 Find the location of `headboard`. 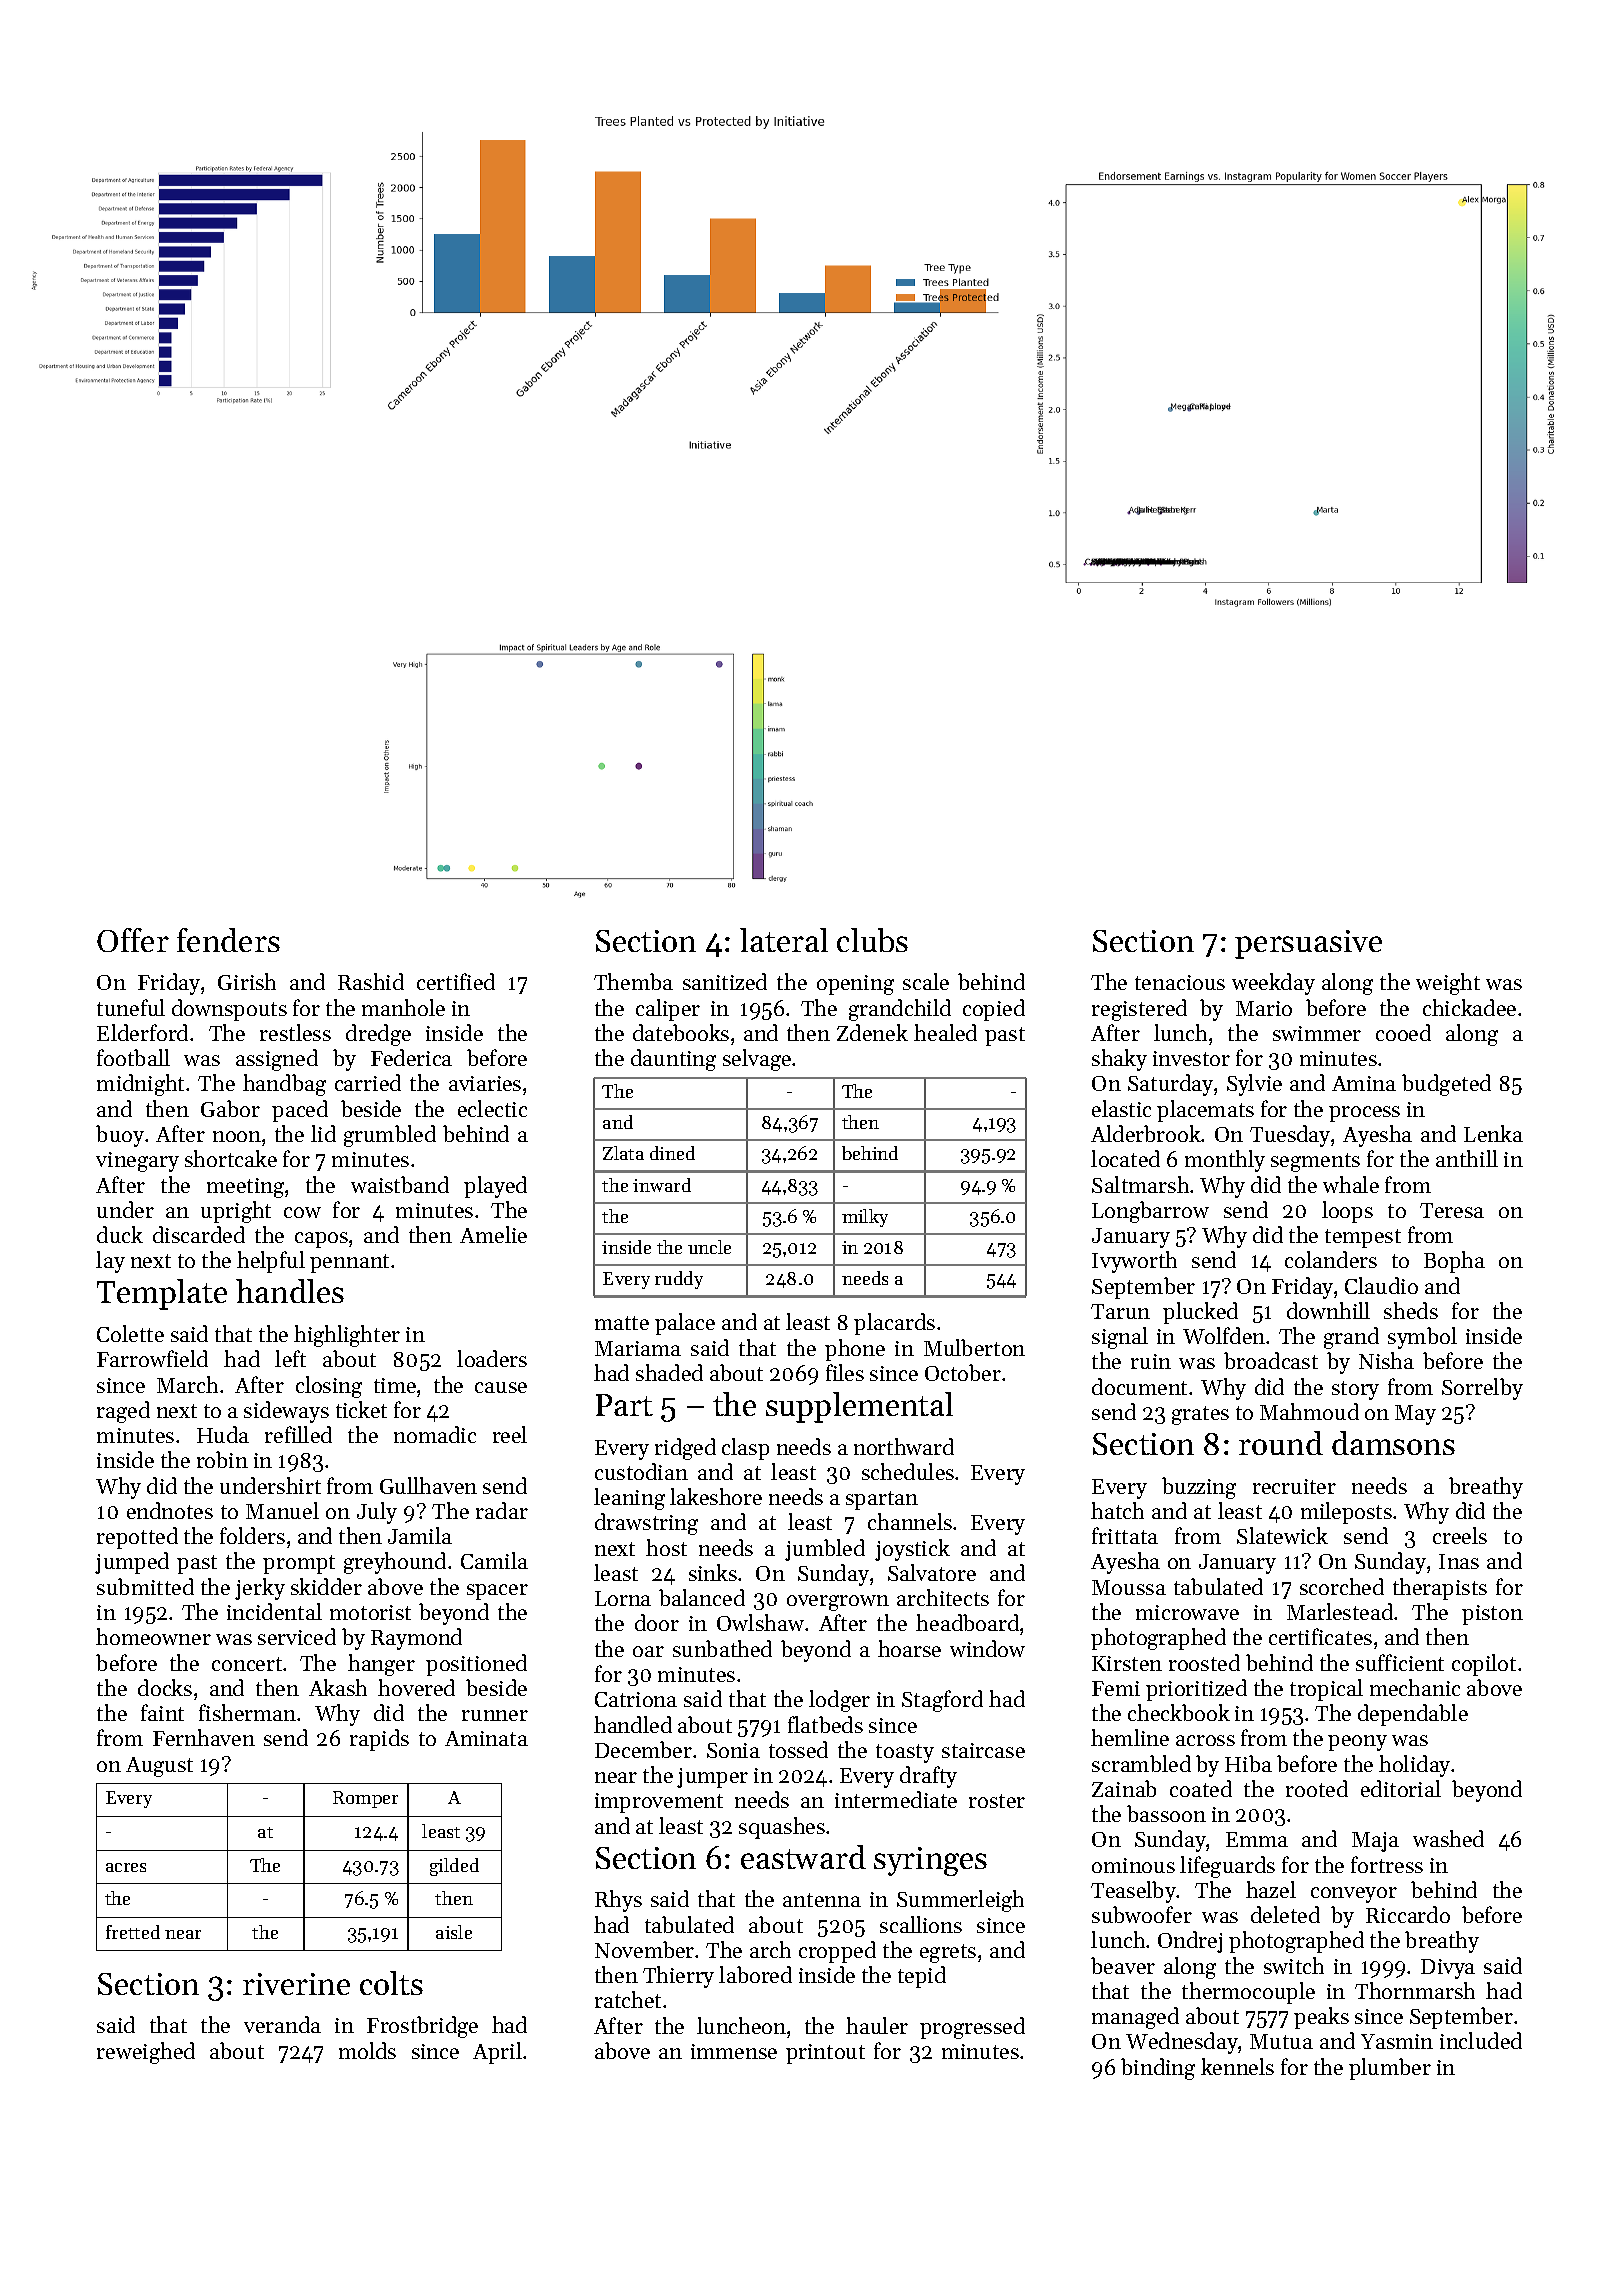

headboard is located at coordinates (967, 1622).
